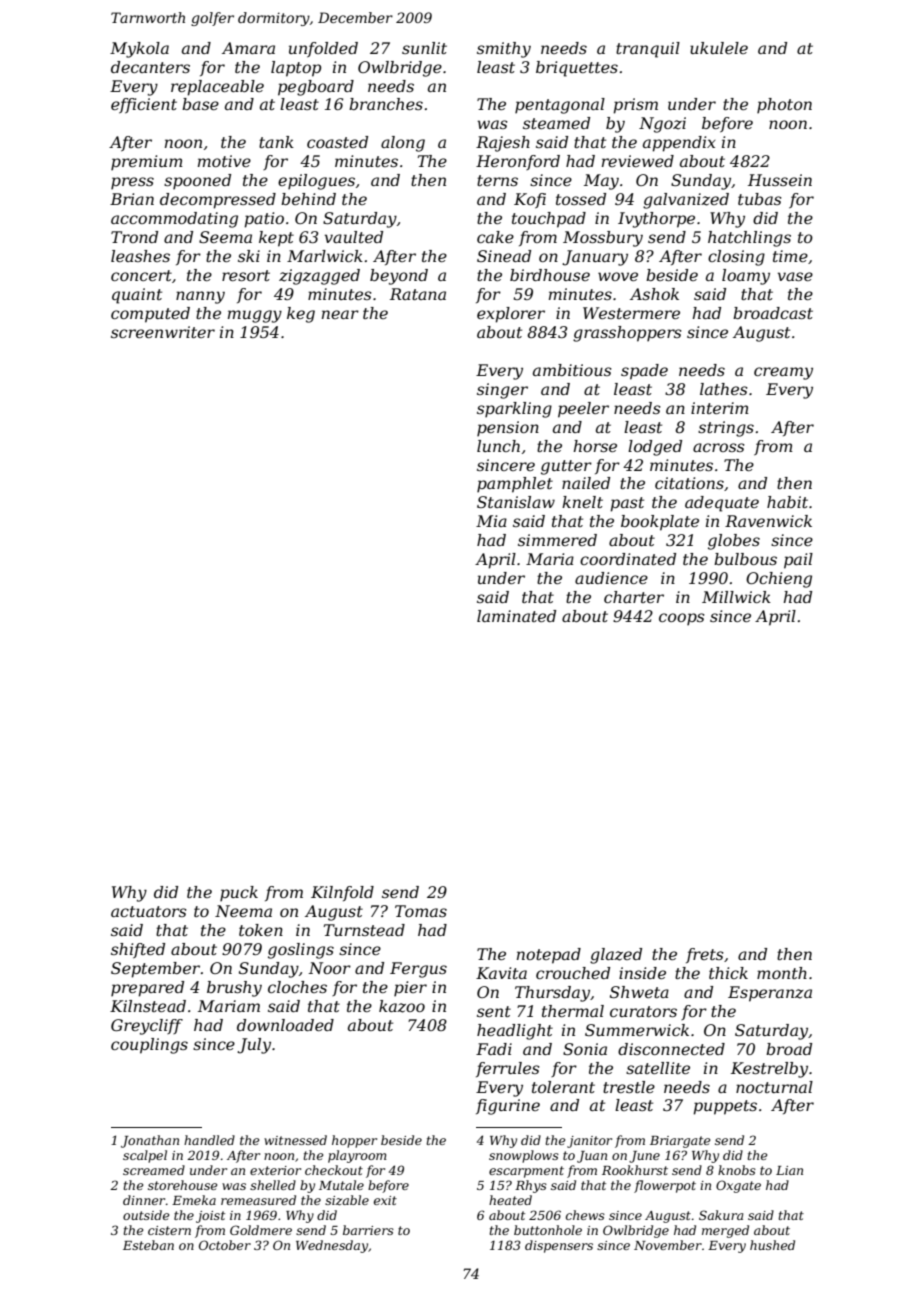  Describe the element at coordinates (234, 989) in the page. I see `brushy` at that location.
